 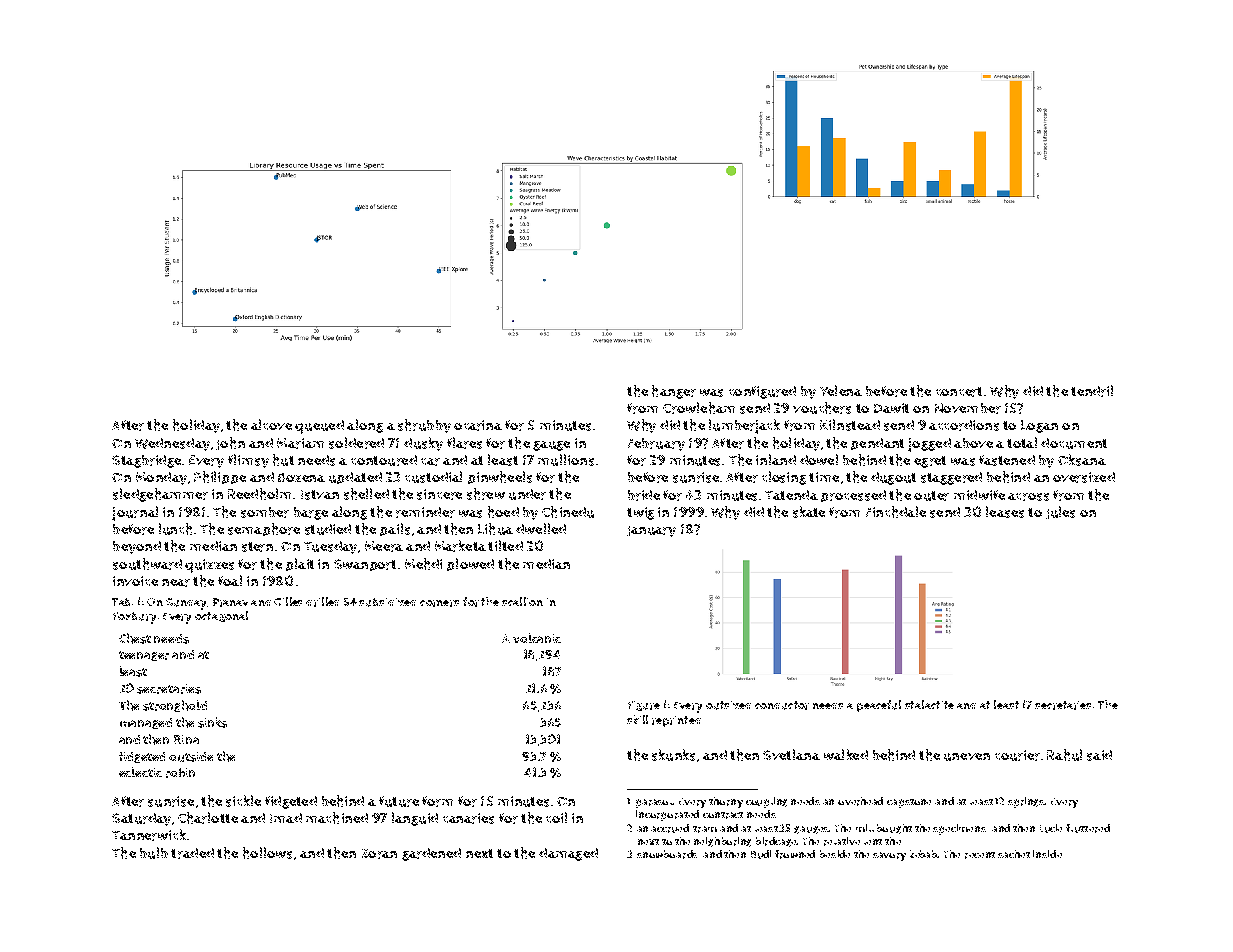 I want to click on alcove, so click(x=271, y=424).
